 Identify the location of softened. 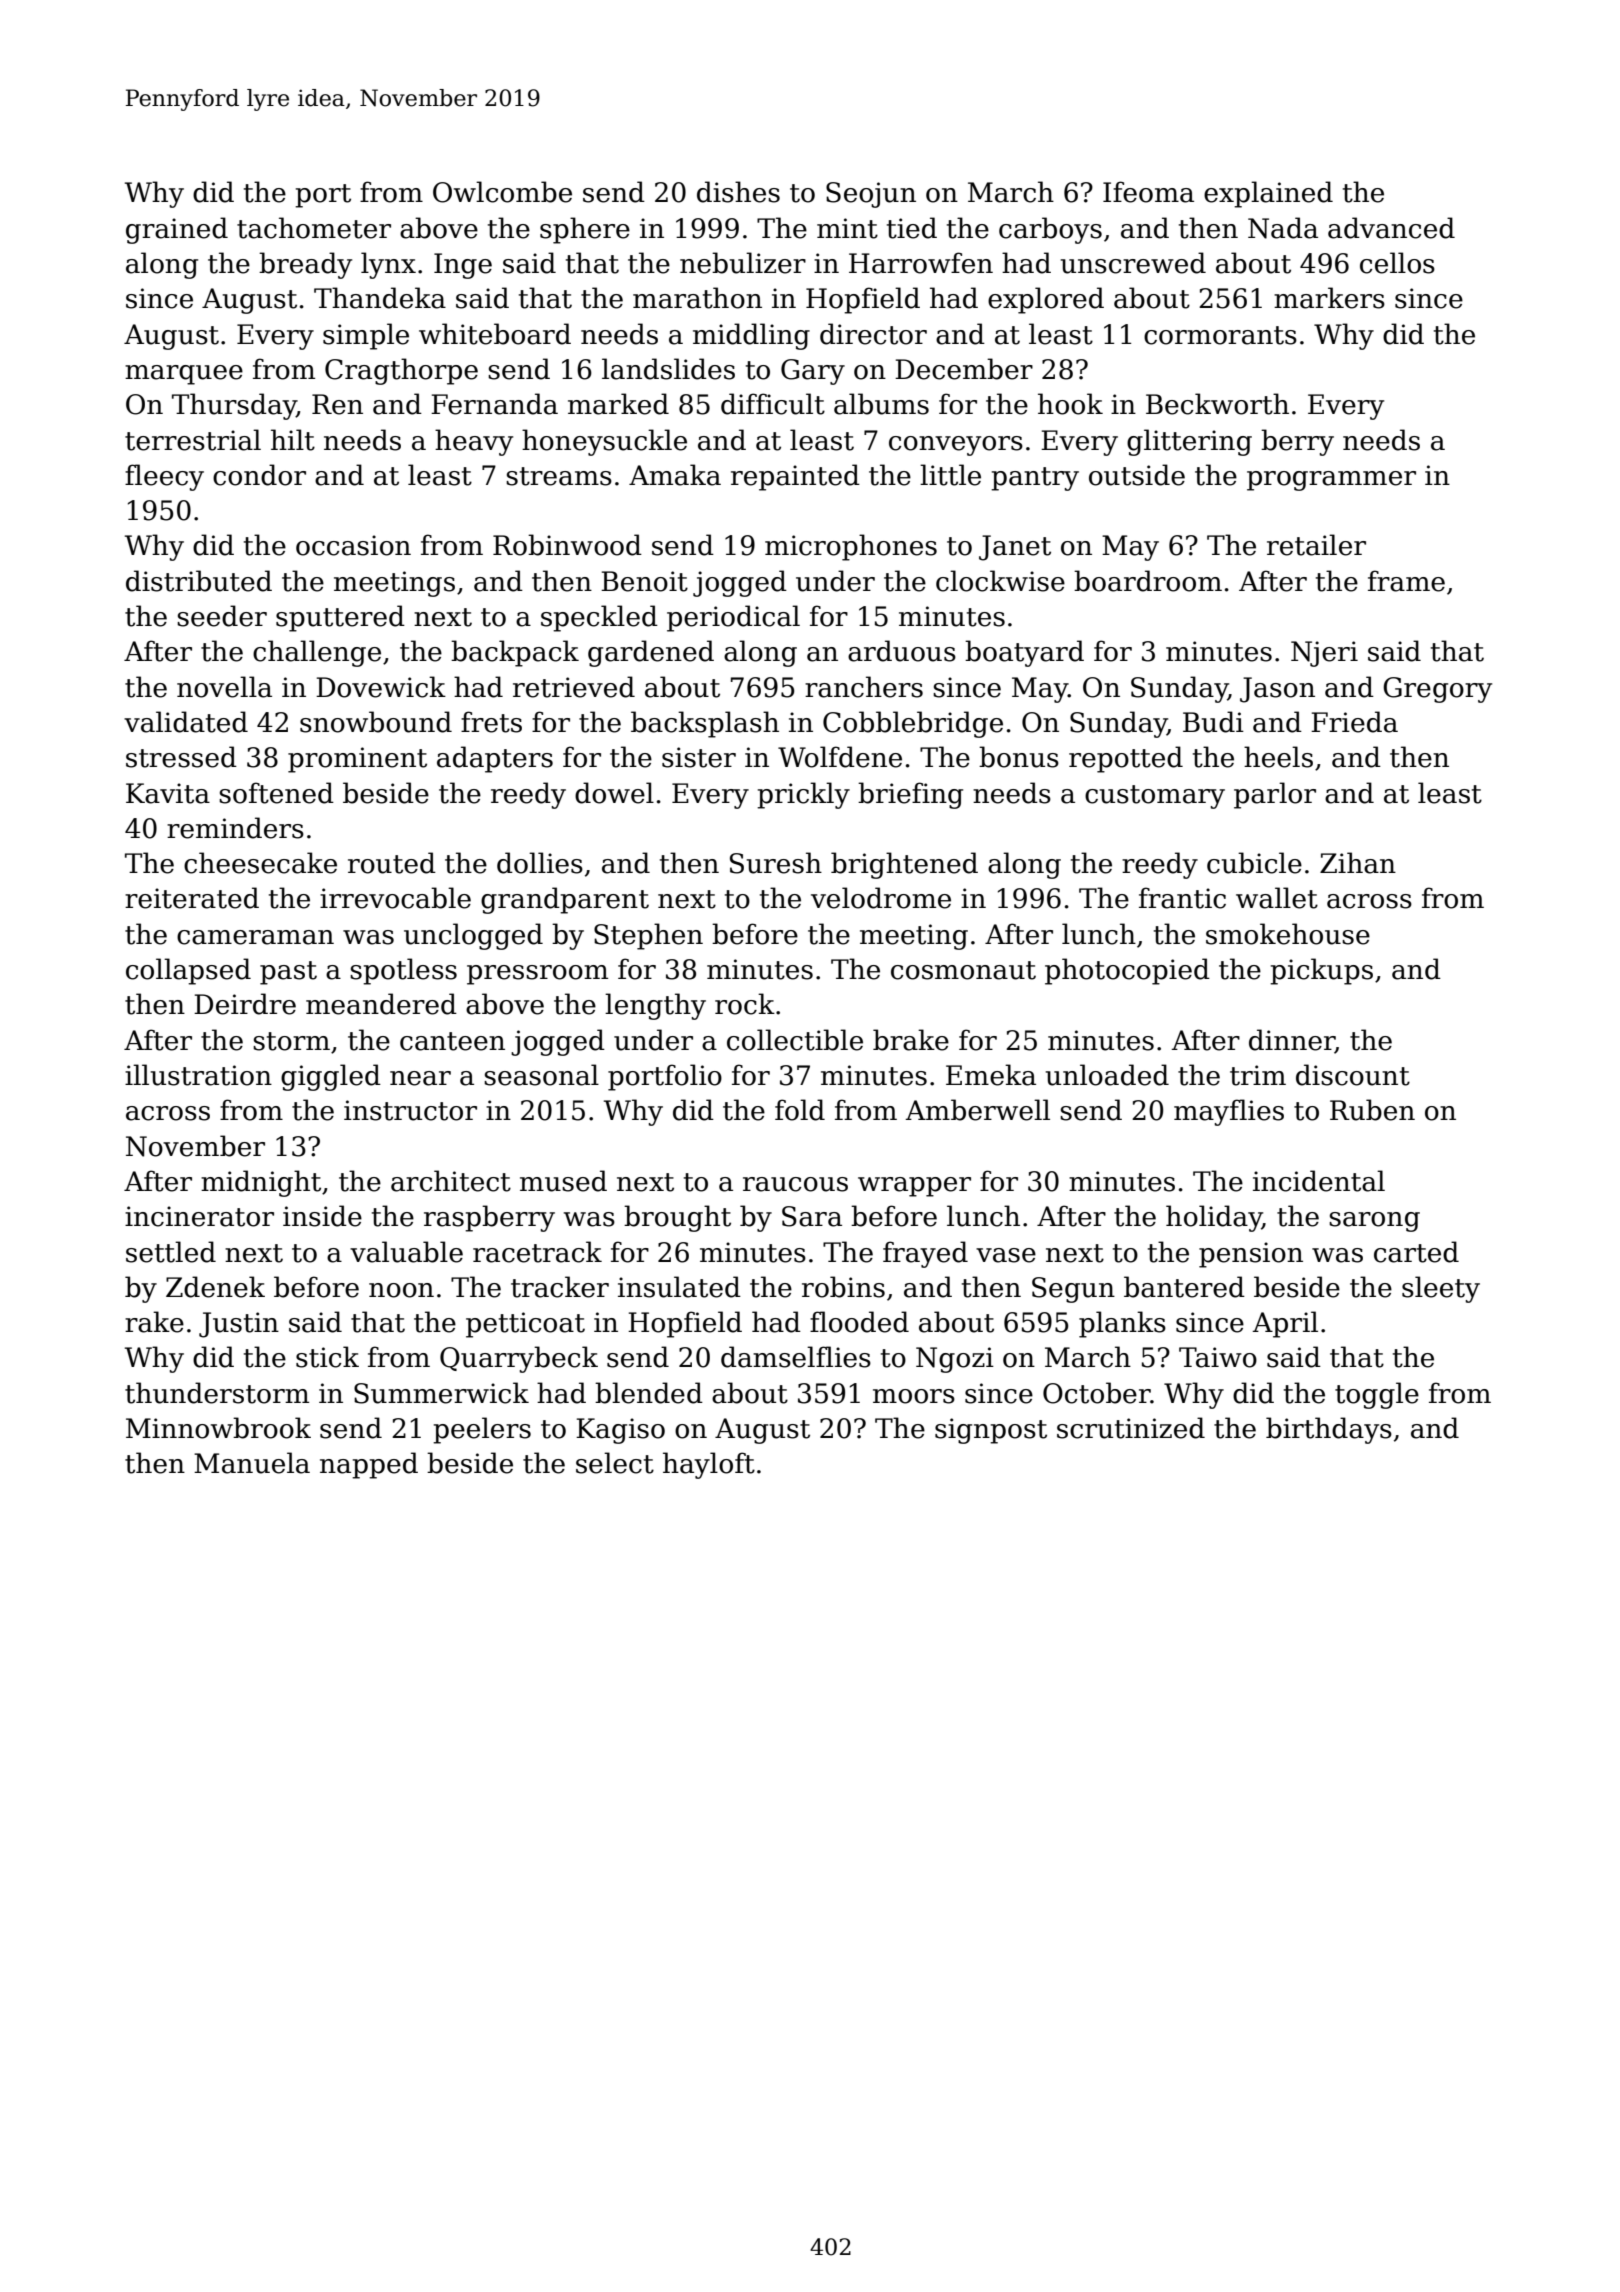
(276, 793).
